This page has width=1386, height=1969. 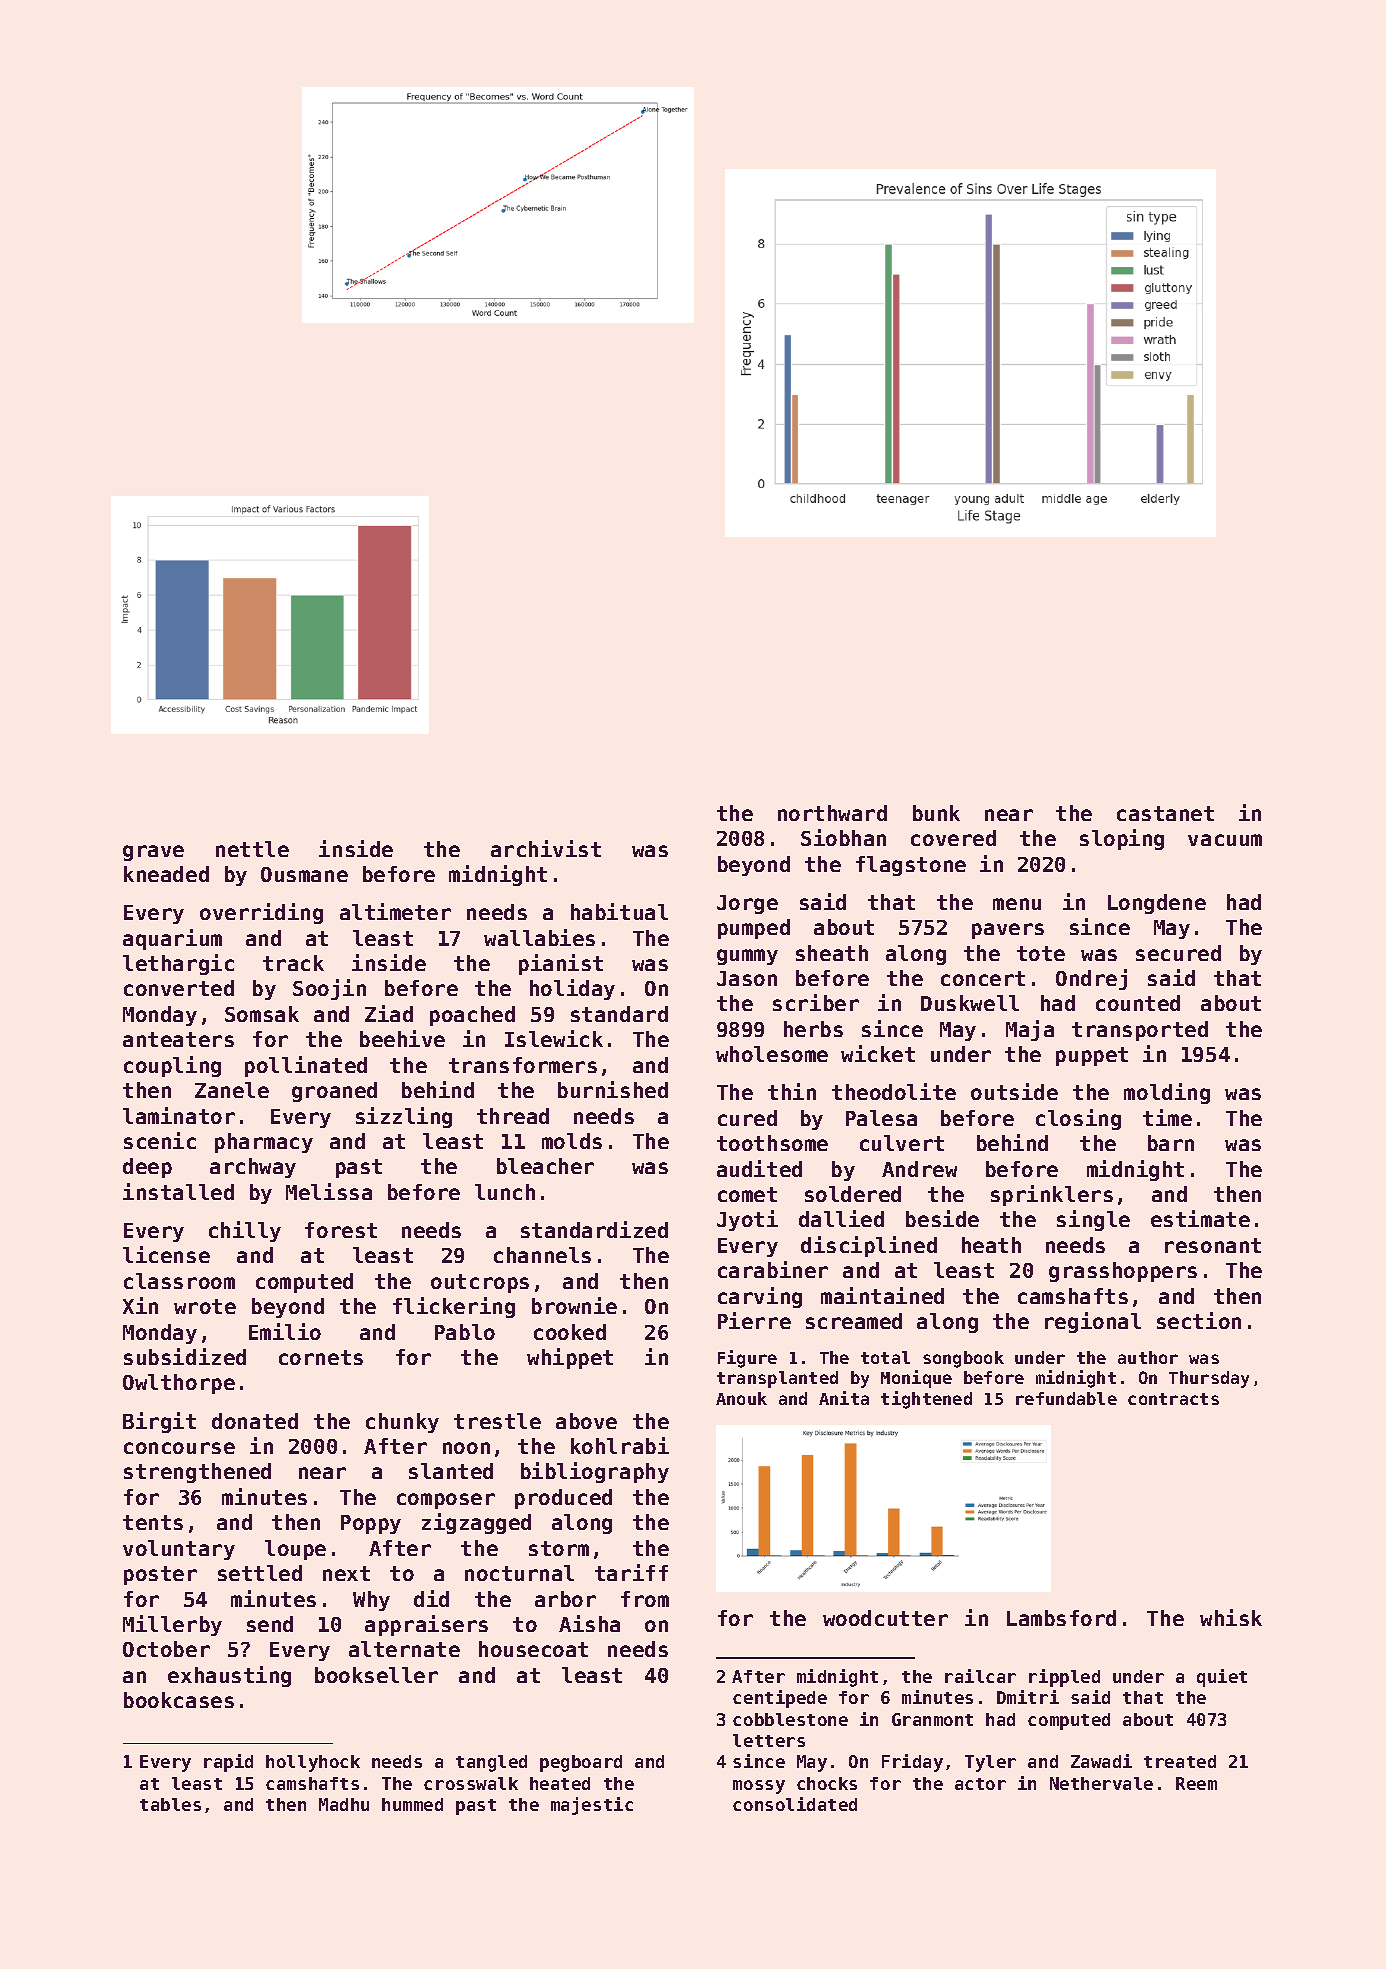 What do you see at coordinates (1017, 904) in the page?
I see `menu` at bounding box center [1017, 904].
